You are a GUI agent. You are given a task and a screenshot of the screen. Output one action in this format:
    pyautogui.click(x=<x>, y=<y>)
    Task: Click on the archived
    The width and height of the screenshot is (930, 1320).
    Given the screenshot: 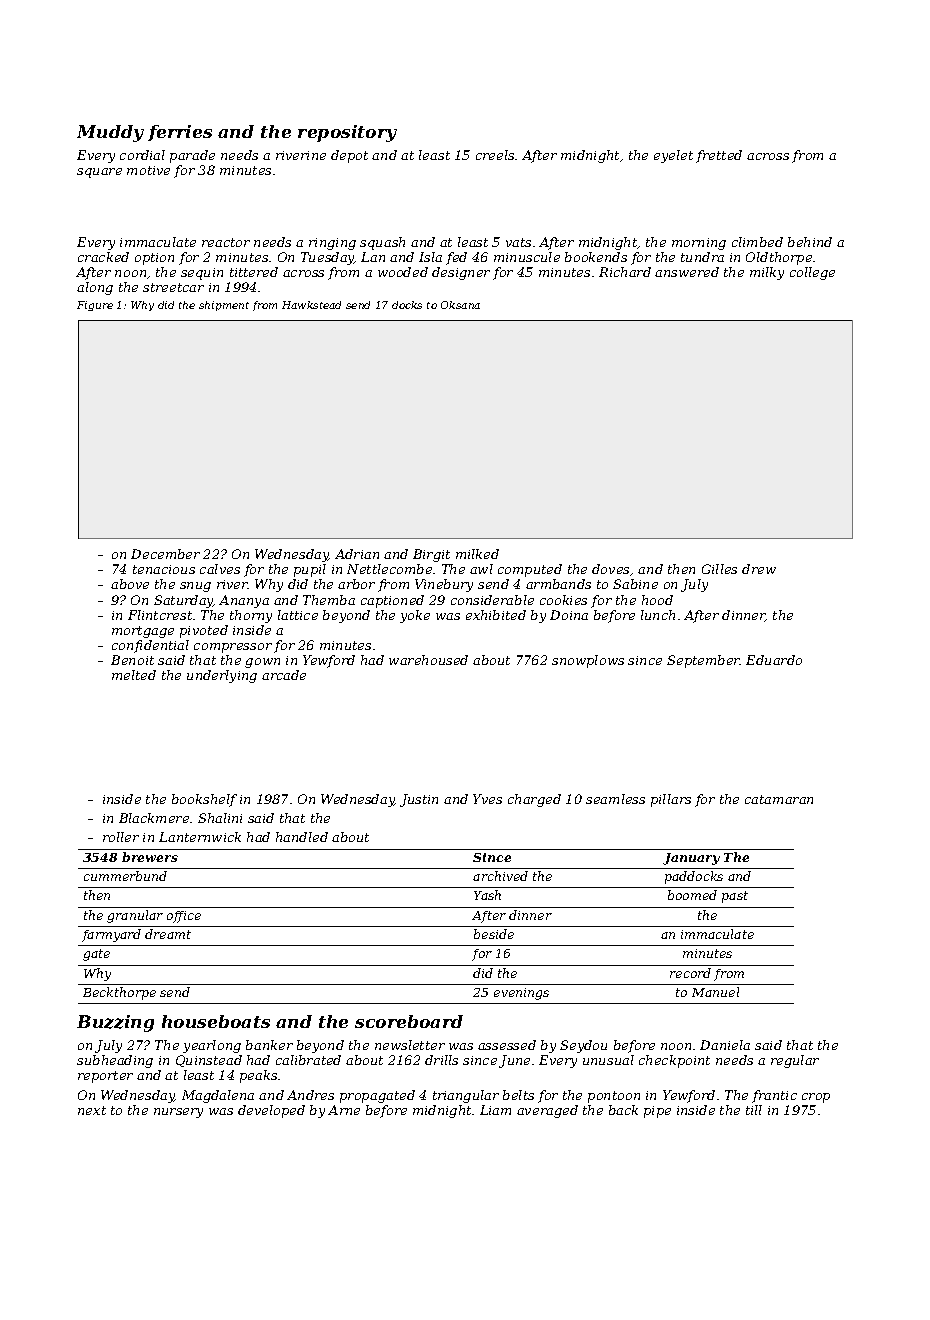 What is the action you would take?
    pyautogui.click(x=500, y=876)
